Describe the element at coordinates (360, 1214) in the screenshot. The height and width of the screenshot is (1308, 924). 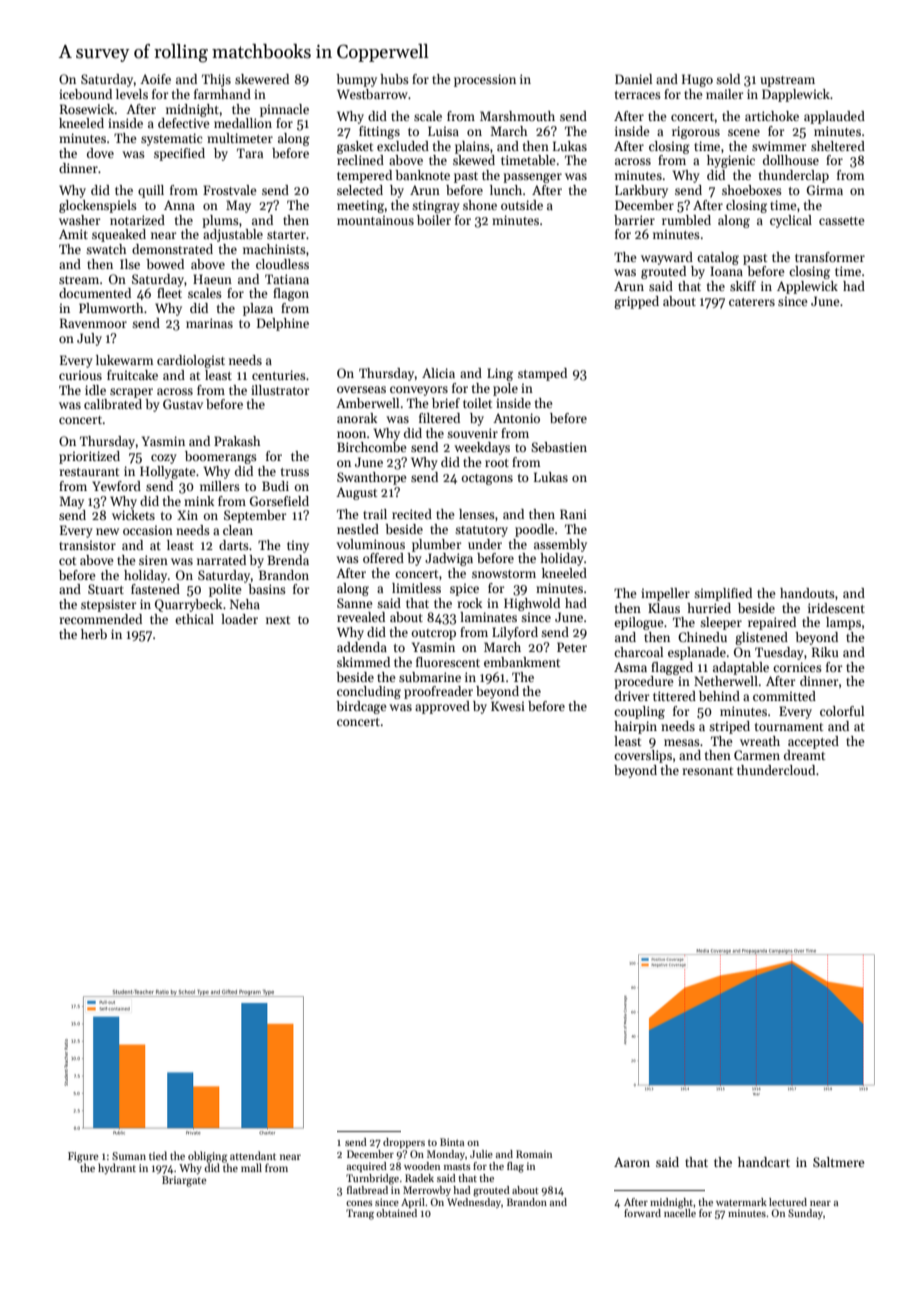
I see `Trang` at that location.
